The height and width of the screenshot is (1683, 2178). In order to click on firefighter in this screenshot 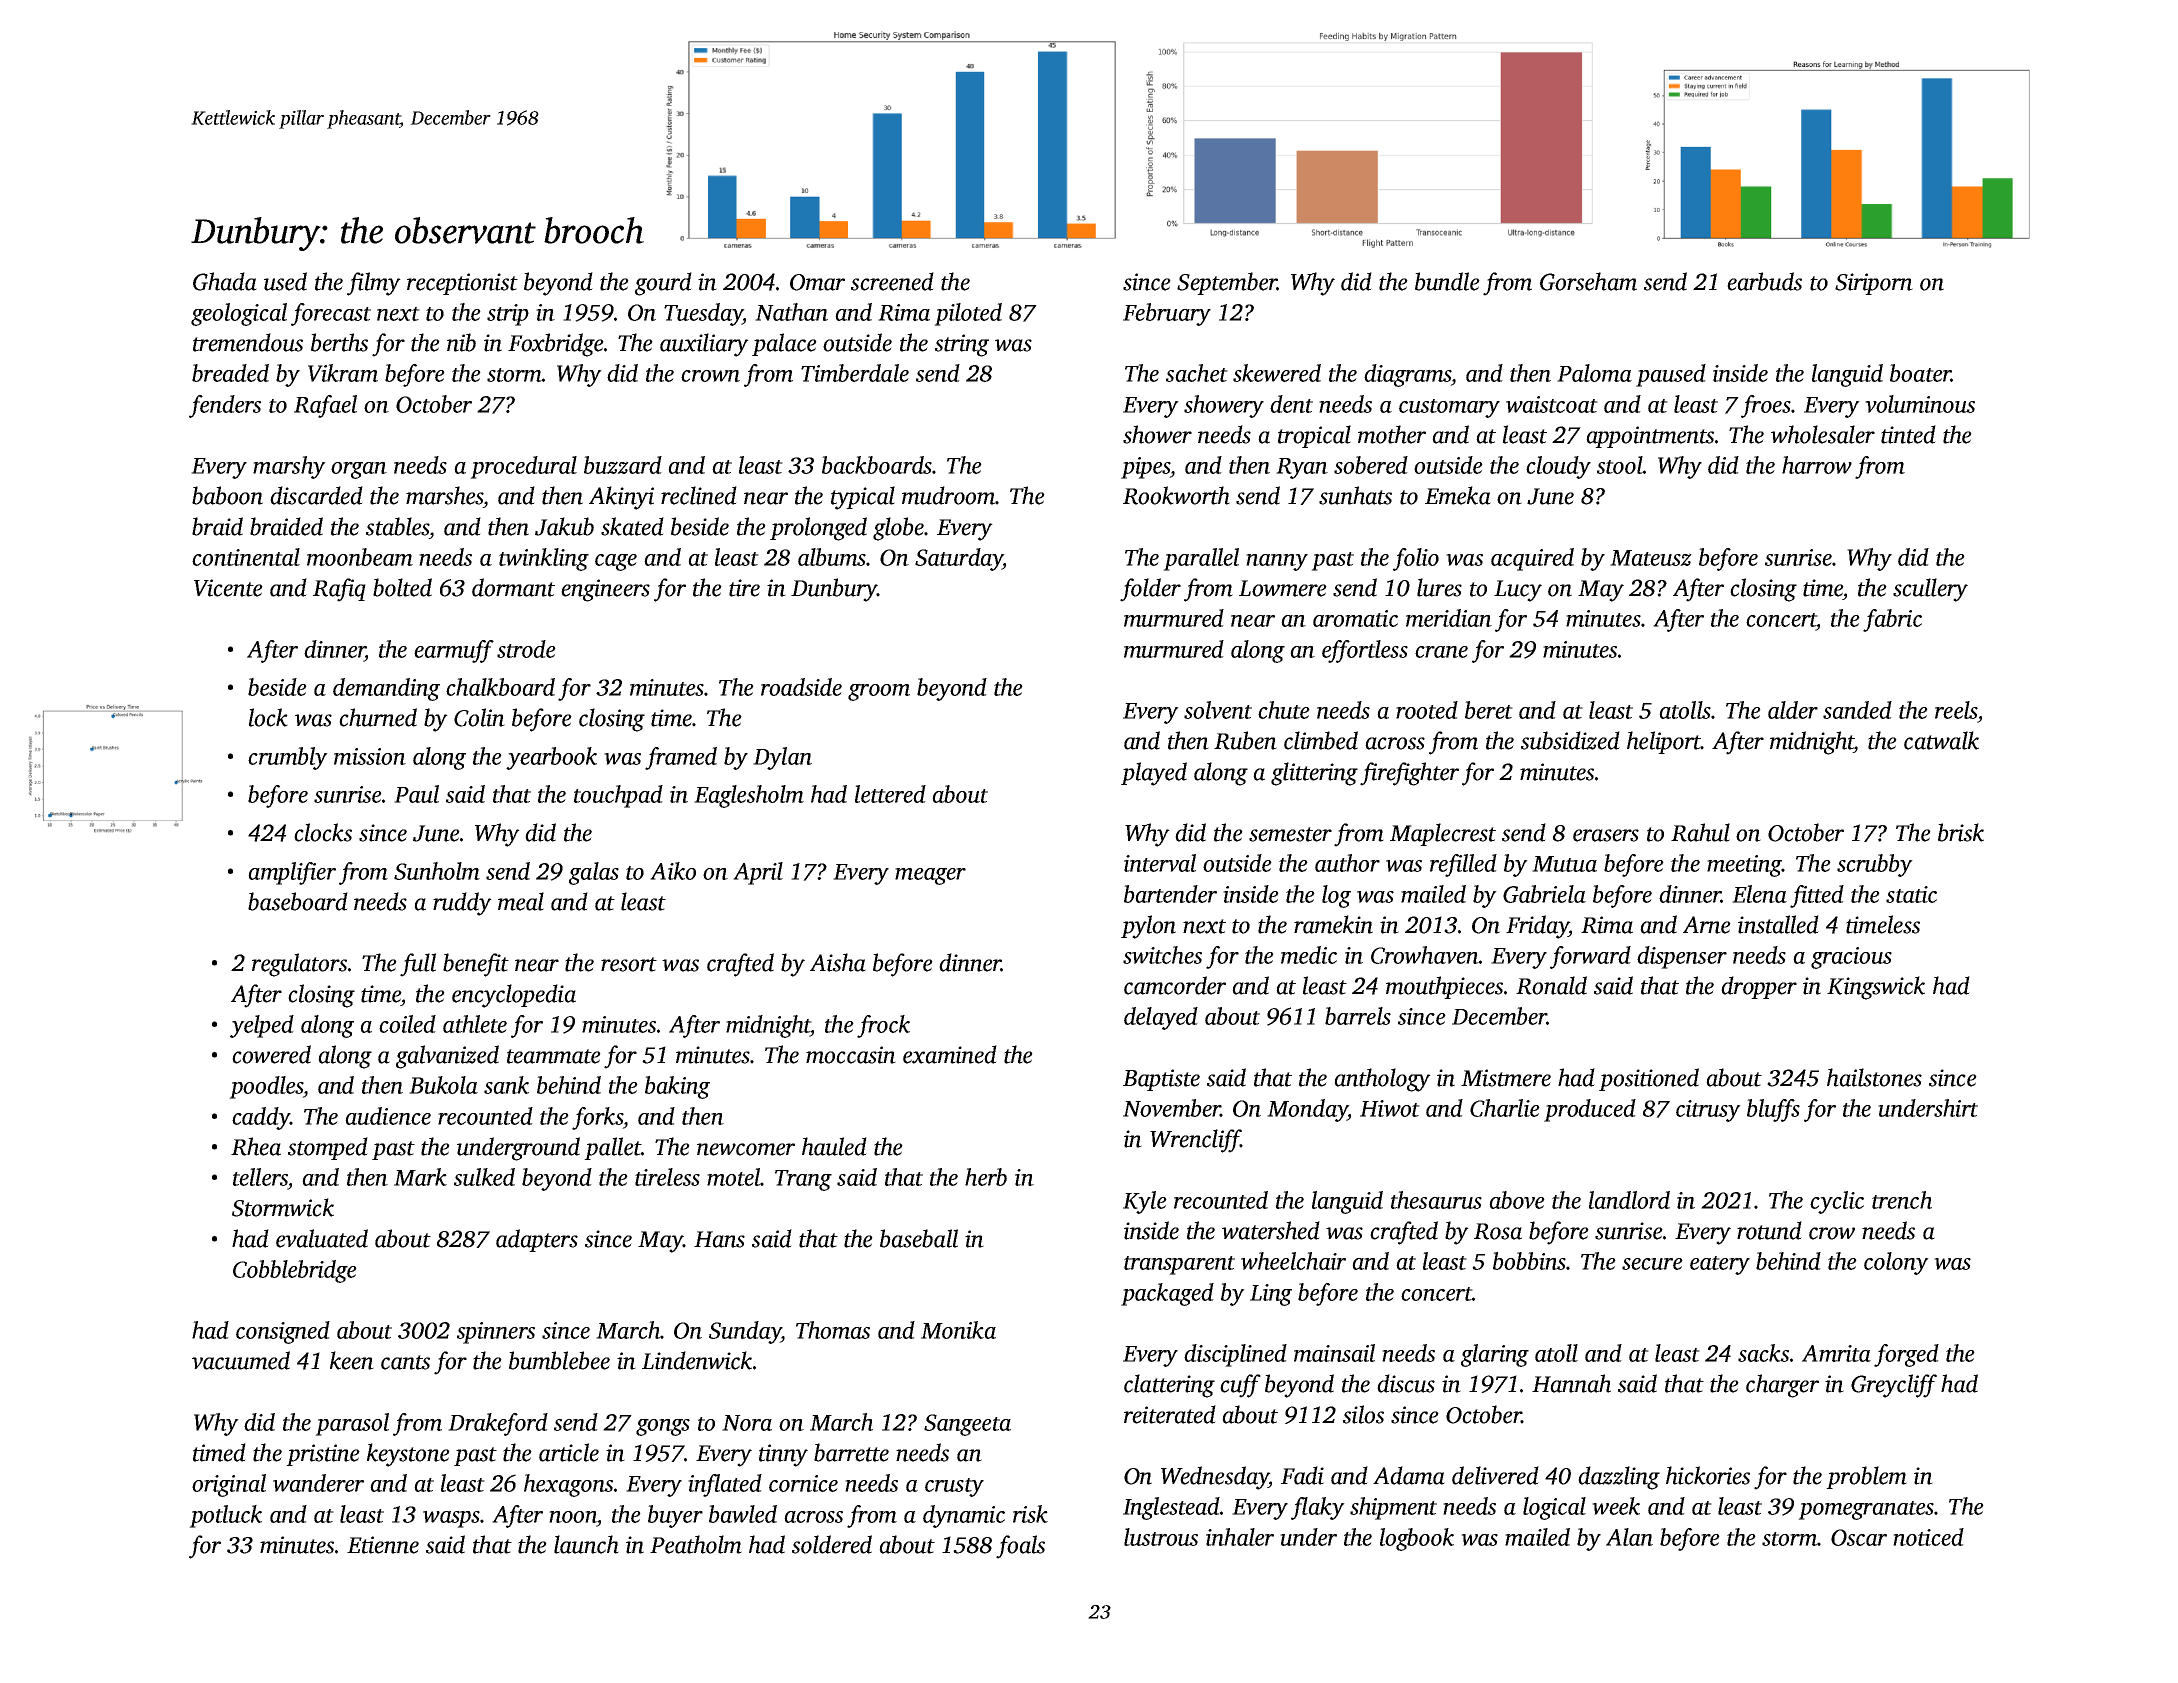, I will do `click(1409, 774)`.
